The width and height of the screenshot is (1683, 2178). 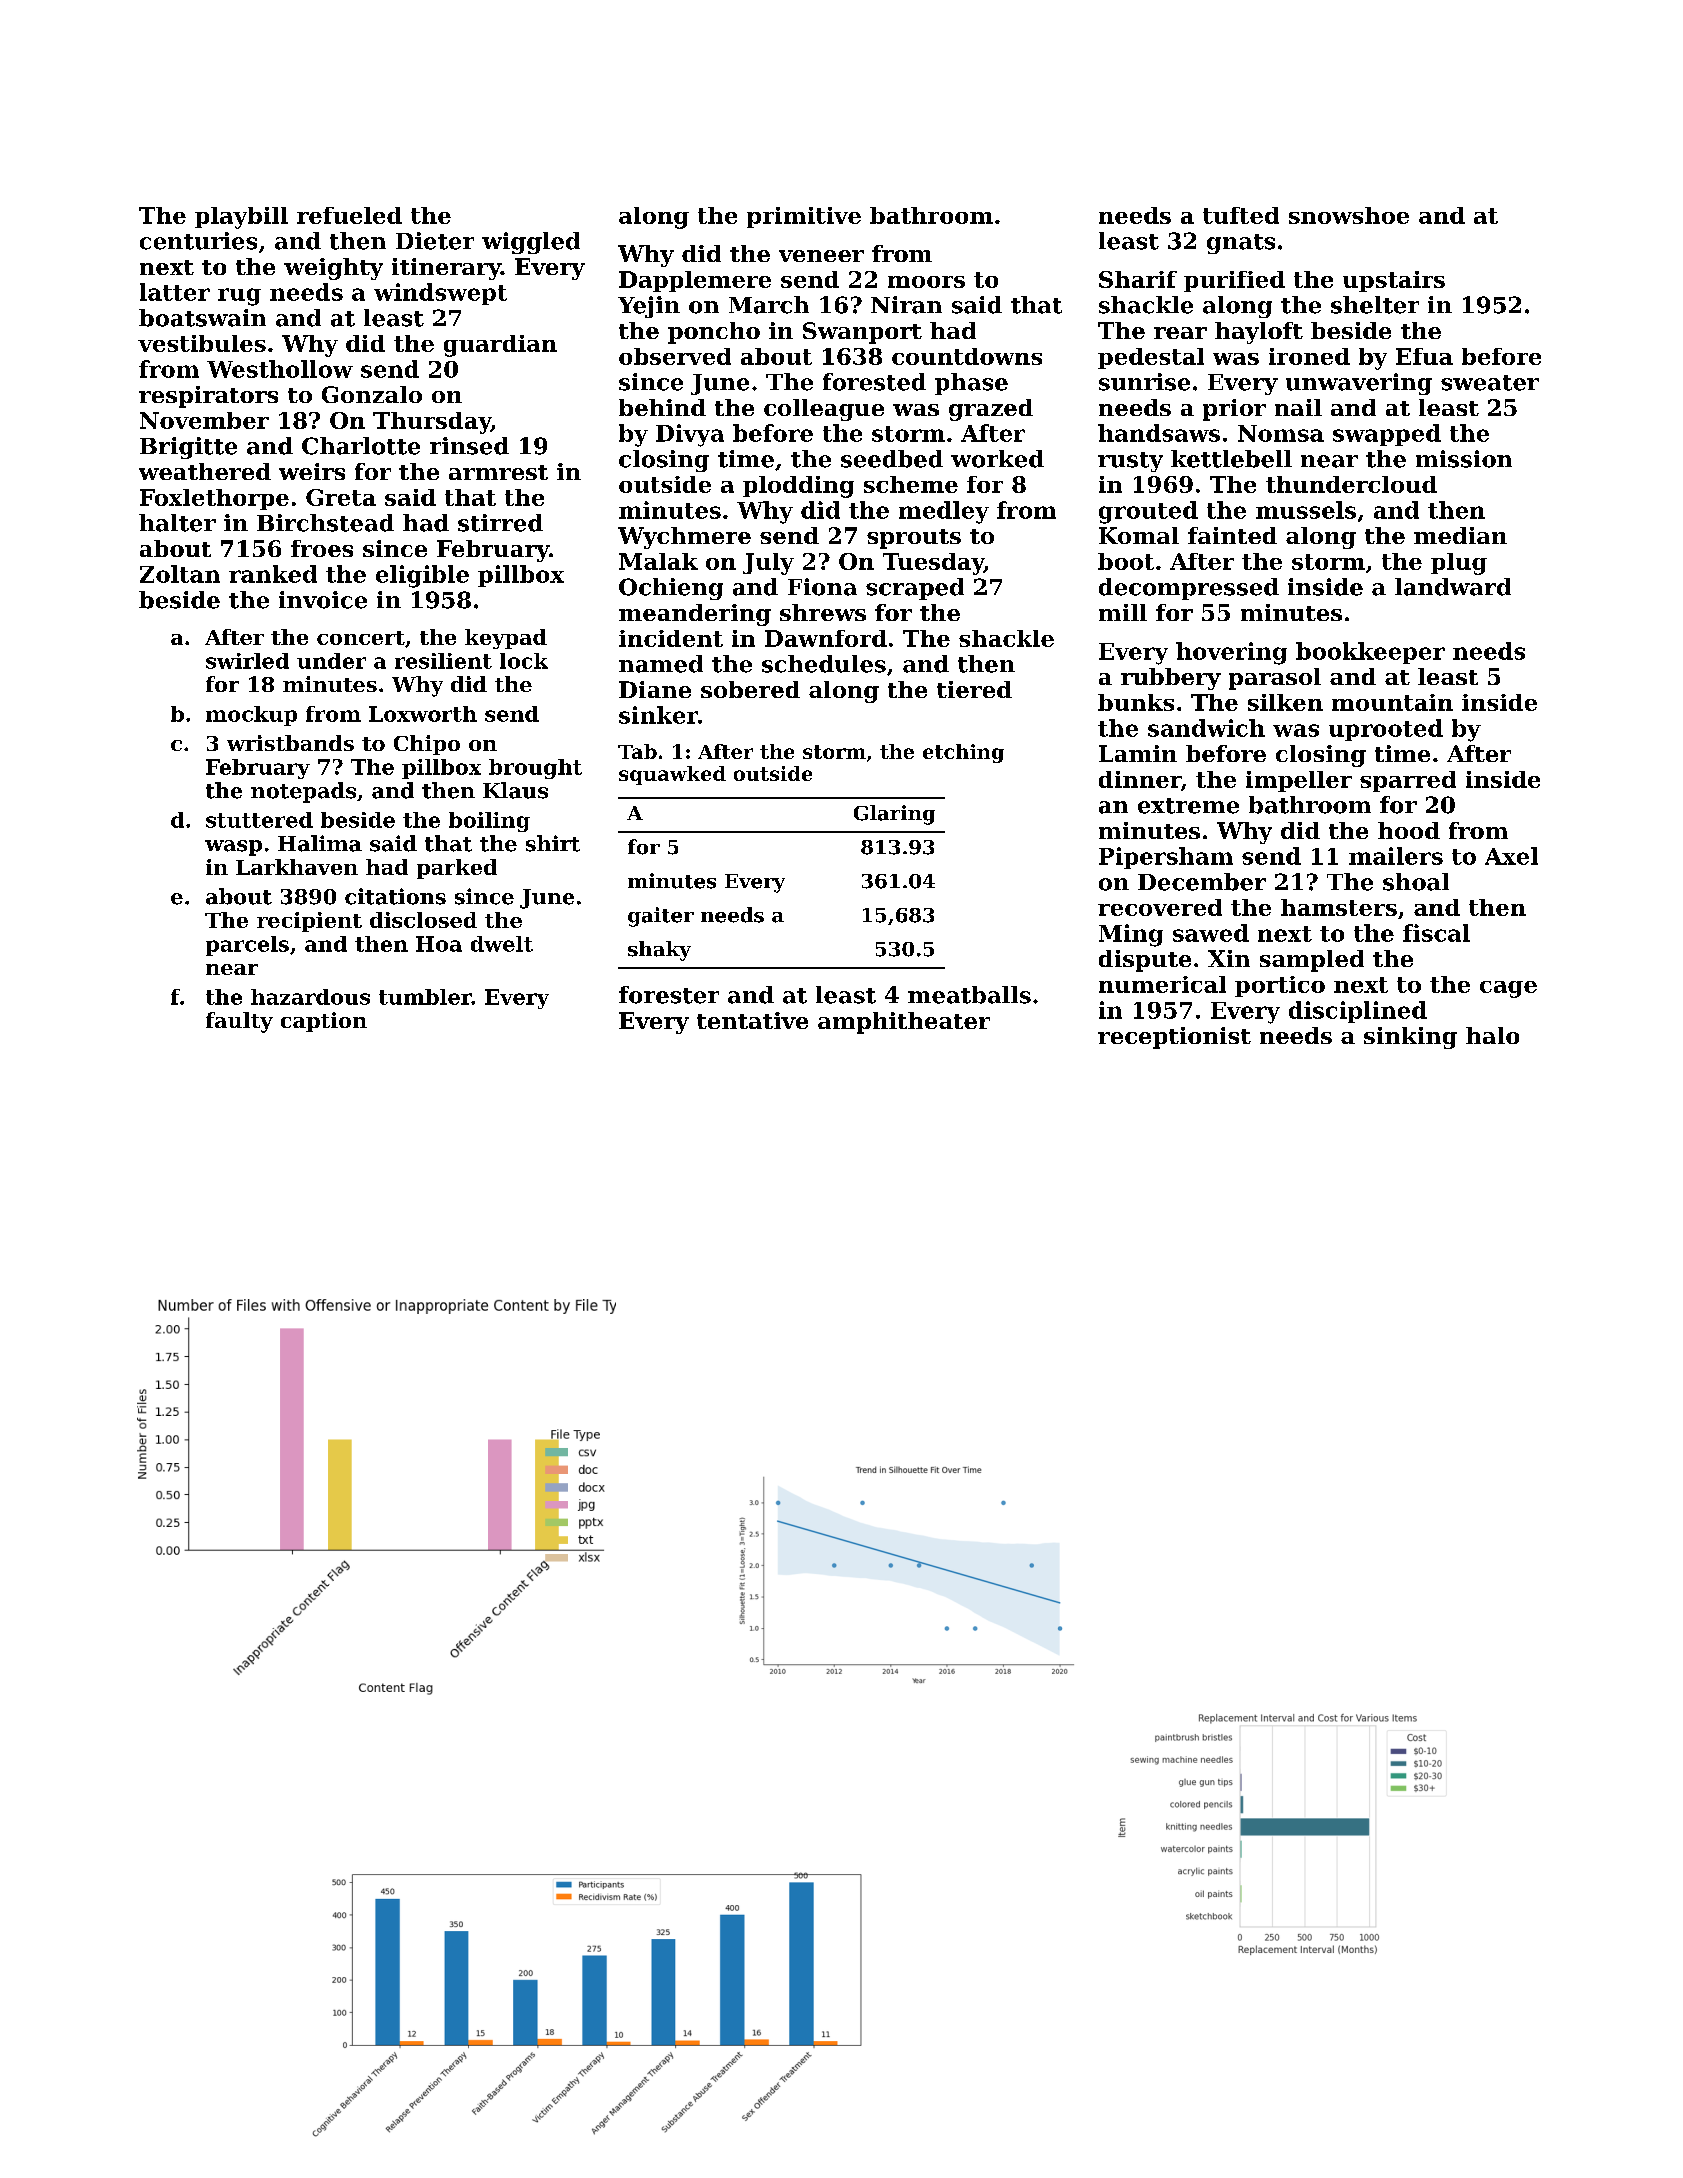 I want to click on parcels, so click(x=247, y=946).
